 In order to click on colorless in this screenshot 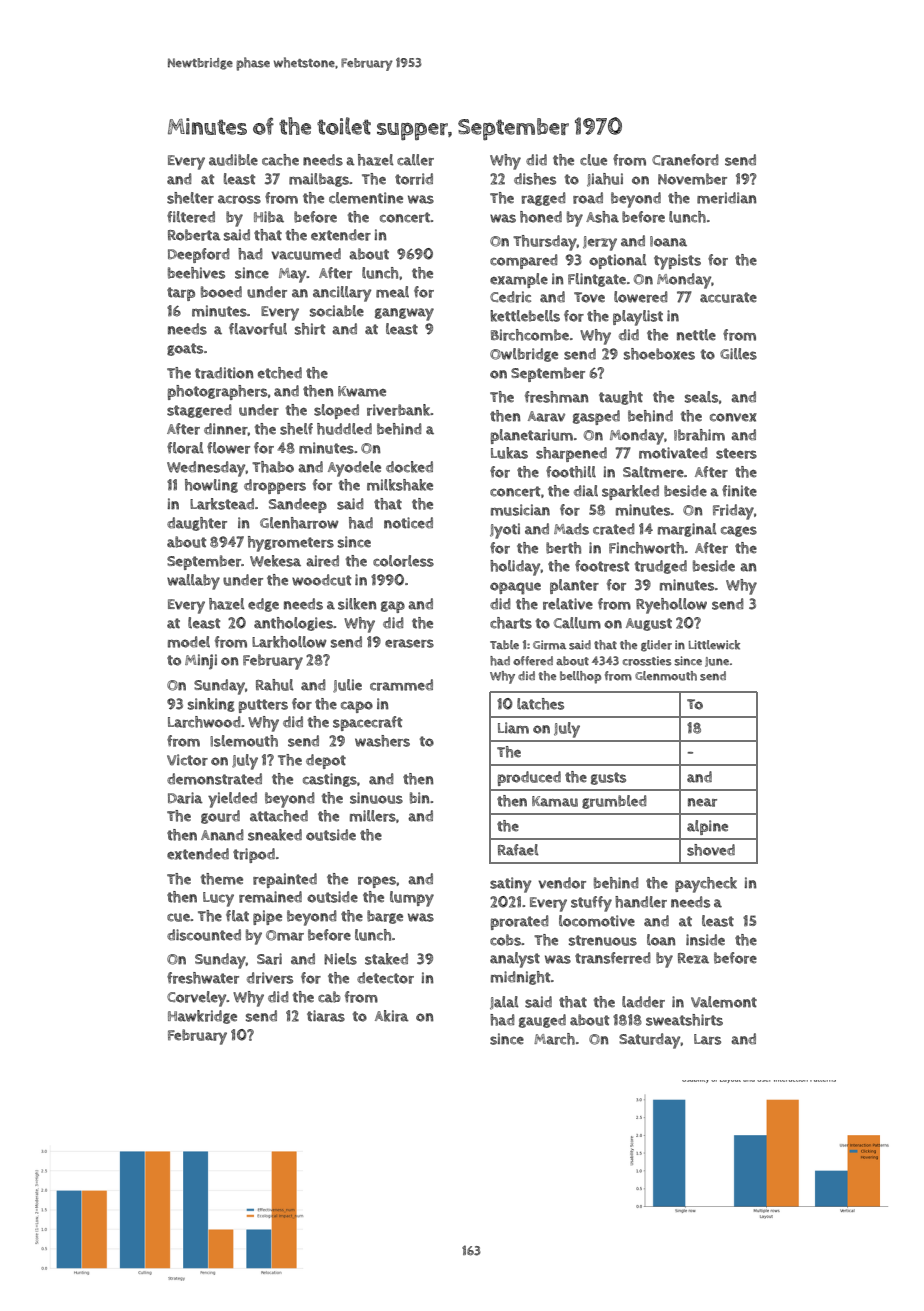, I will do `click(403, 561)`.
